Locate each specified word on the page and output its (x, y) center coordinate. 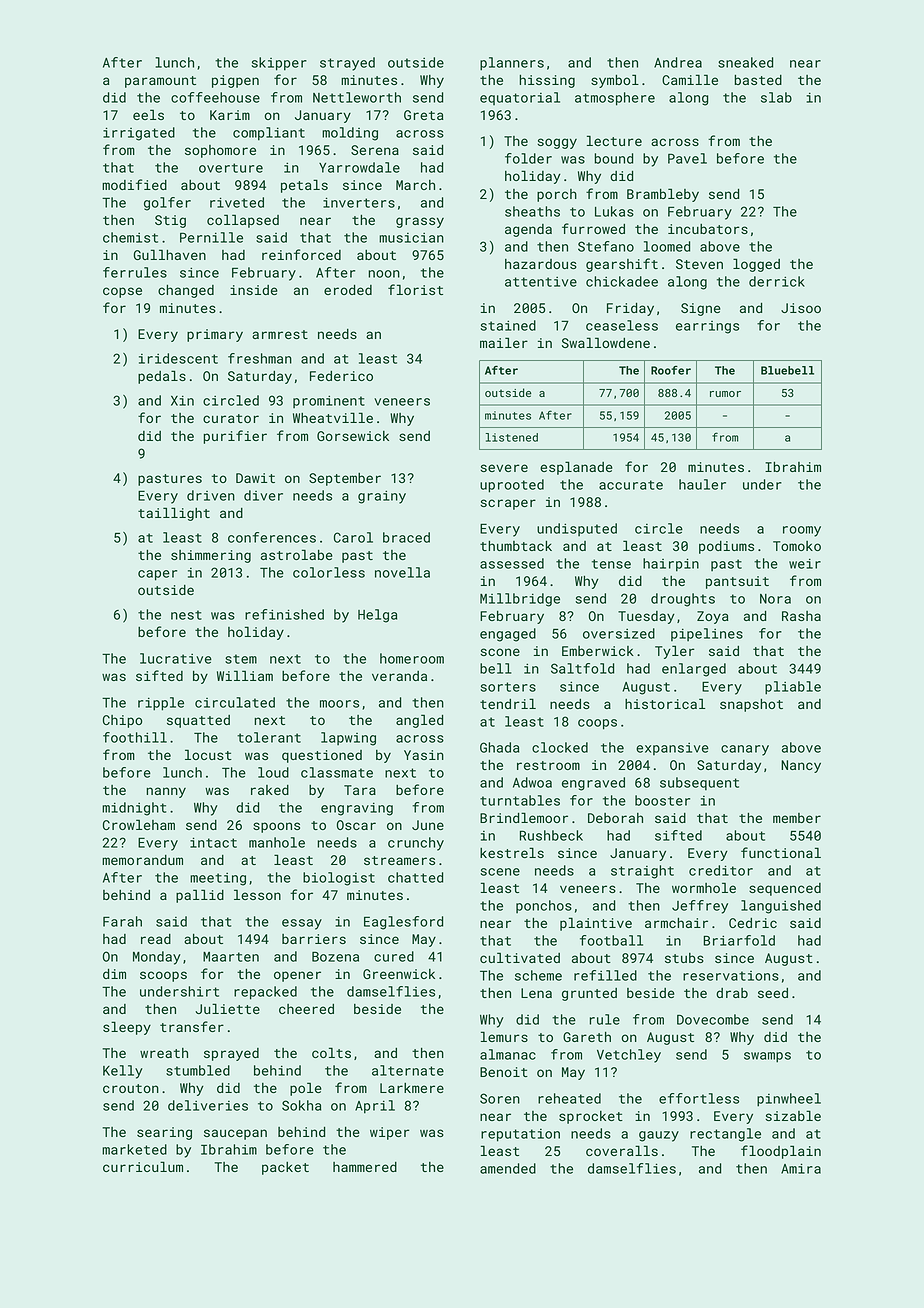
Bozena (335, 957)
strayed (347, 64)
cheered (306, 1009)
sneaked (745, 62)
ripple (161, 704)
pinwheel (789, 1100)
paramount (160, 82)
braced (406, 537)
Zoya (713, 617)
